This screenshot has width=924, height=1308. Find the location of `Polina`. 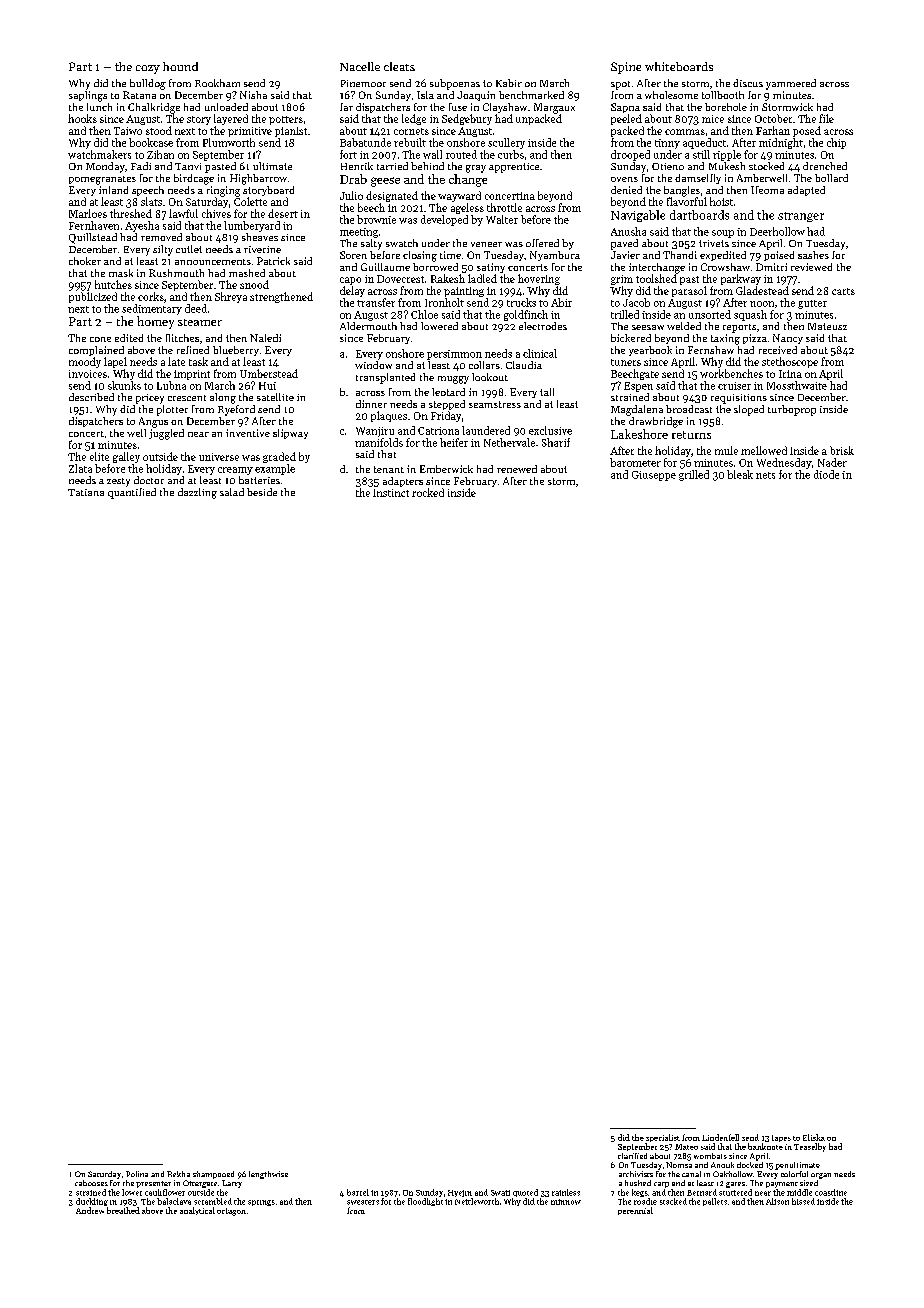

Polina is located at coordinates (137, 1174).
